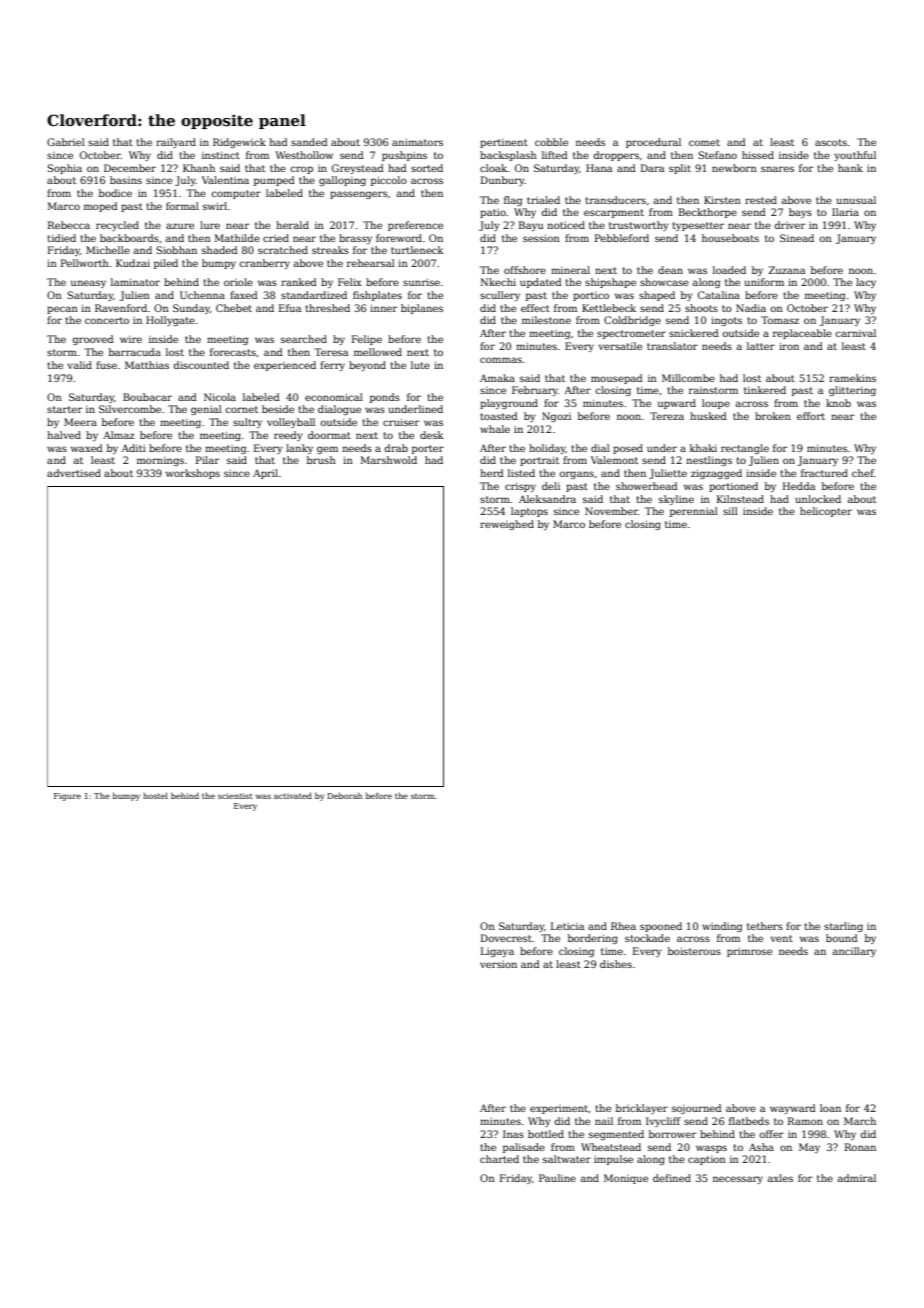 The height and width of the document is (1308, 924). What do you see at coordinates (559, 1109) in the document?
I see `experiment` at bounding box center [559, 1109].
